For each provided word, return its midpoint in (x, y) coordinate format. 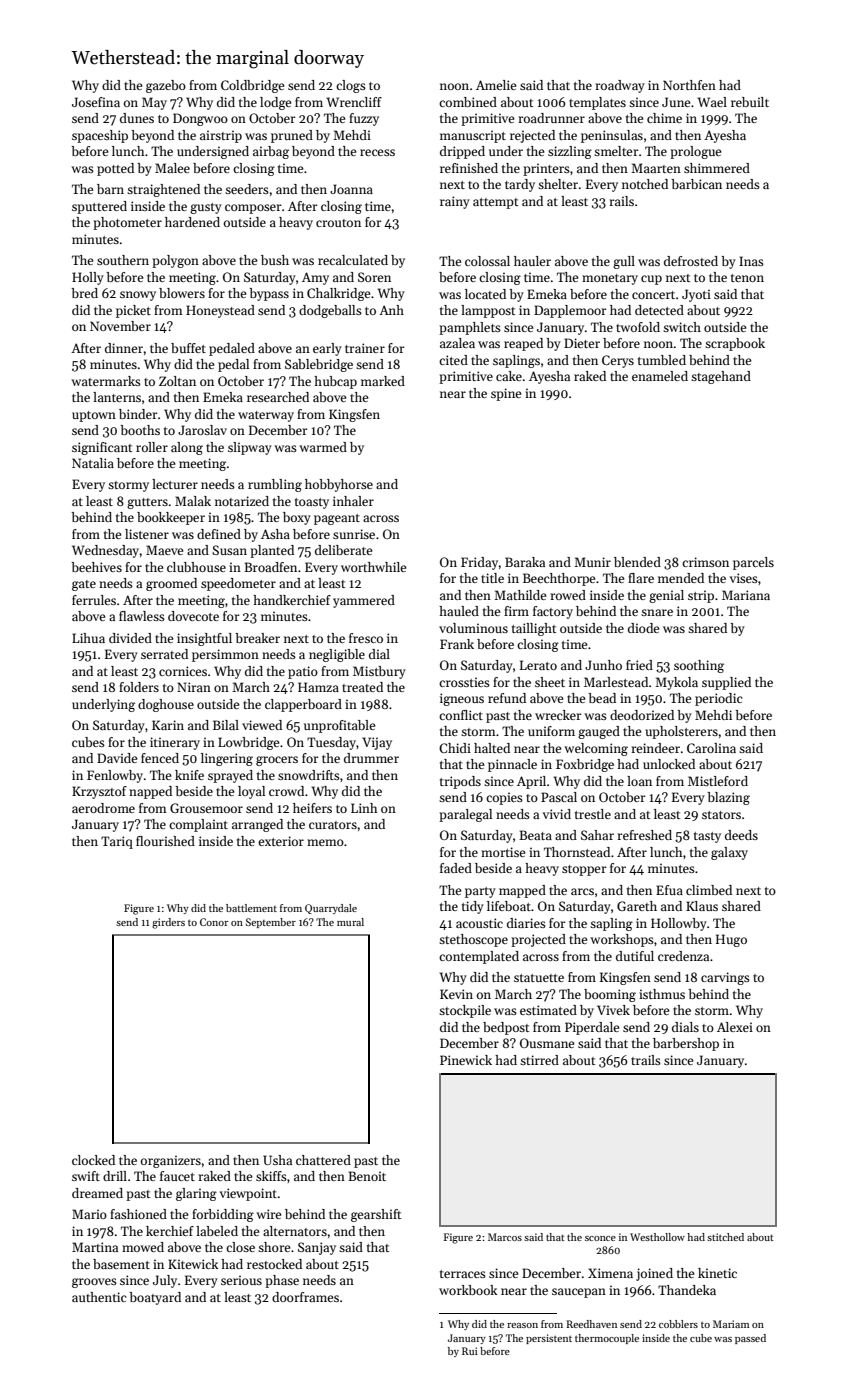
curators (333, 825)
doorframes (305, 1297)
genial (666, 596)
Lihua (88, 638)
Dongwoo (200, 119)
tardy (520, 185)
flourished (165, 841)
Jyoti (696, 295)
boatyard (155, 1298)
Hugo (731, 940)
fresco (366, 638)
